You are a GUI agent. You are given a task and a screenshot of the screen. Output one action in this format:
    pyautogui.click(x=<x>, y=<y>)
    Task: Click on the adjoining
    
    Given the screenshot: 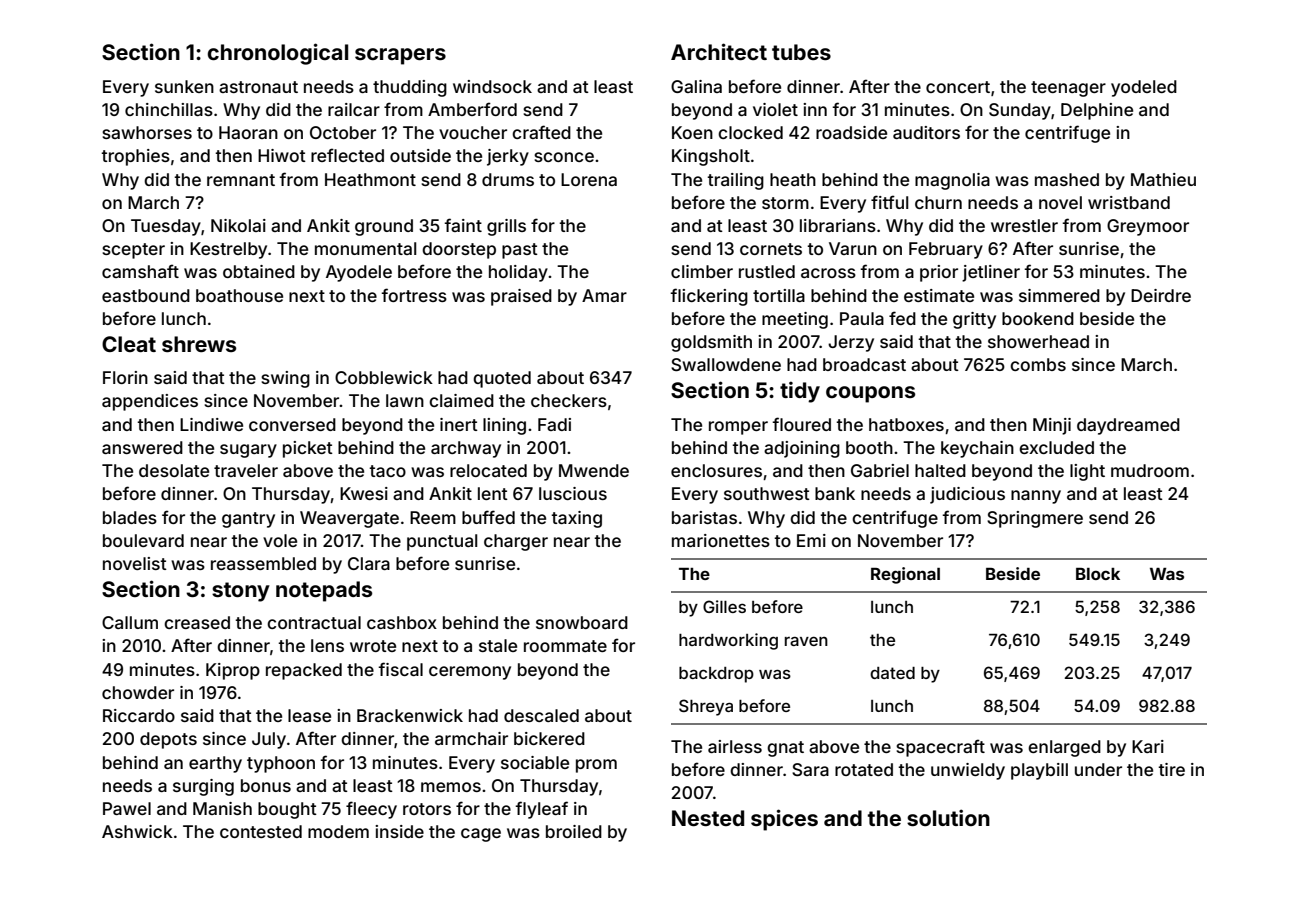 What is the action you would take?
    pyautogui.click(x=802, y=449)
